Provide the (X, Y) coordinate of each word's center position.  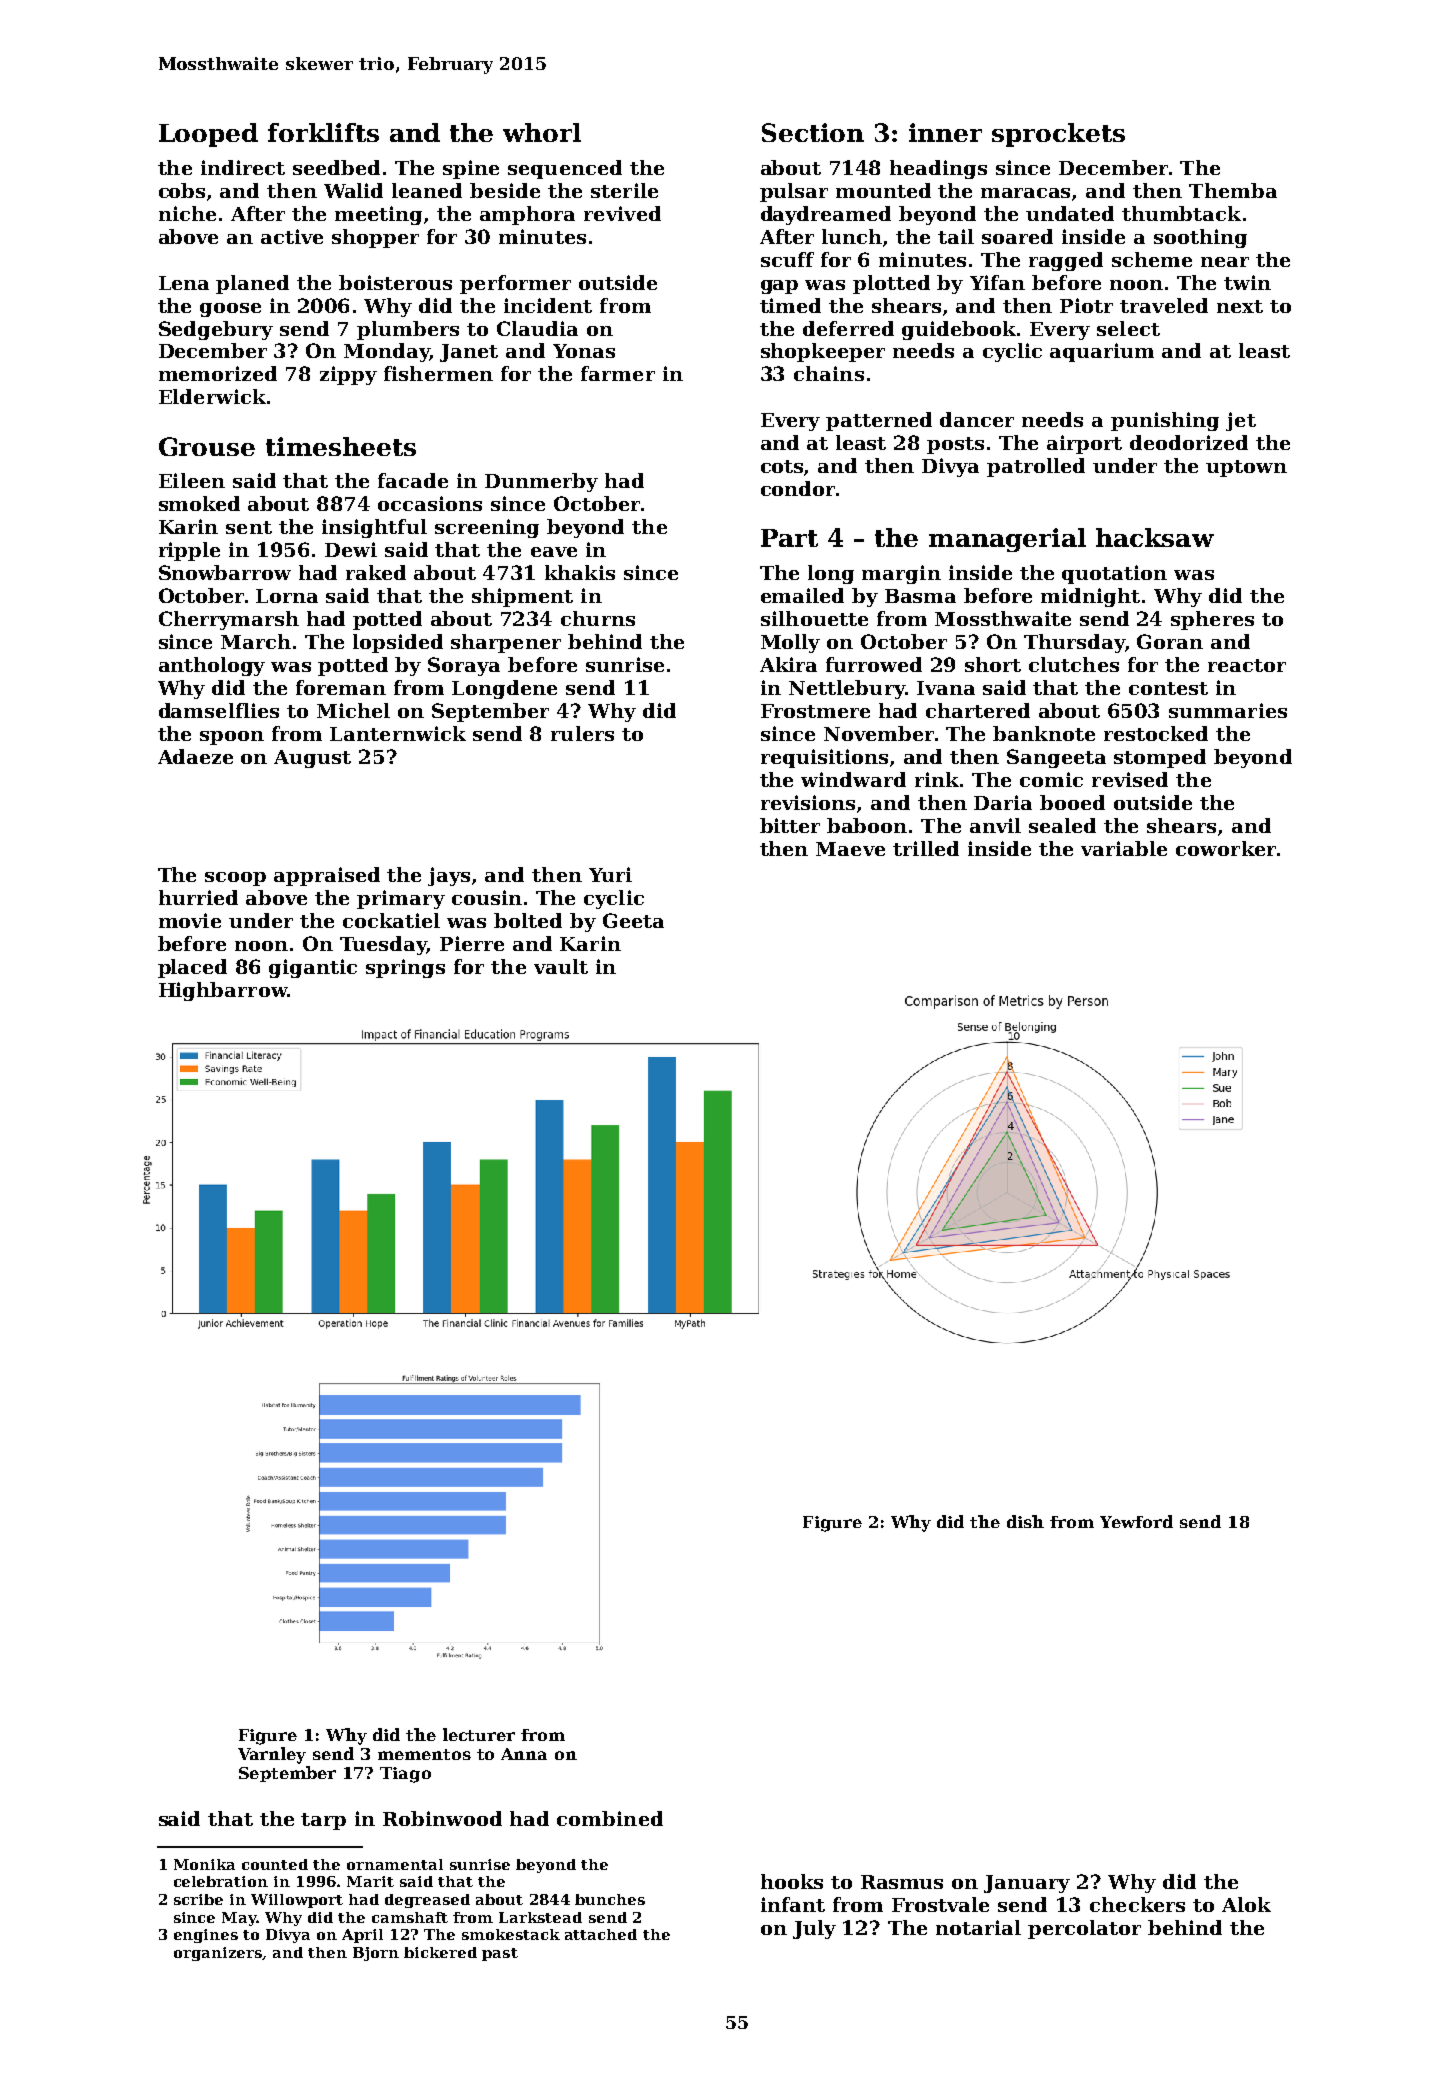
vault (561, 966)
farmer (618, 373)
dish (1025, 1521)
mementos (424, 1754)
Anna (524, 1754)
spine (471, 169)
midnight (1090, 597)
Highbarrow (223, 991)
